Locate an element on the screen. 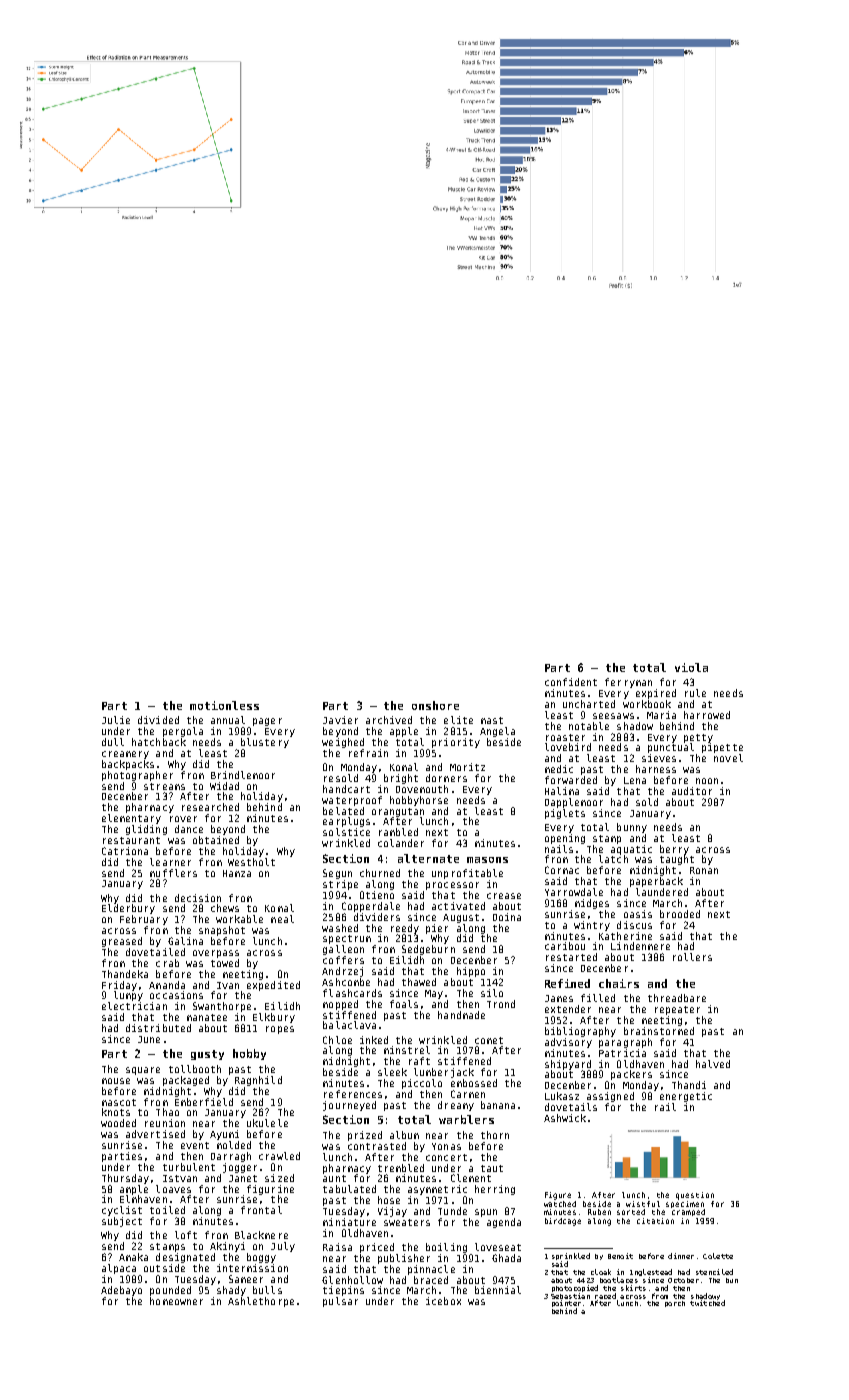 Image resolution: width=849 pixels, height=1400 pixels. sleek is located at coordinates (392, 1072).
